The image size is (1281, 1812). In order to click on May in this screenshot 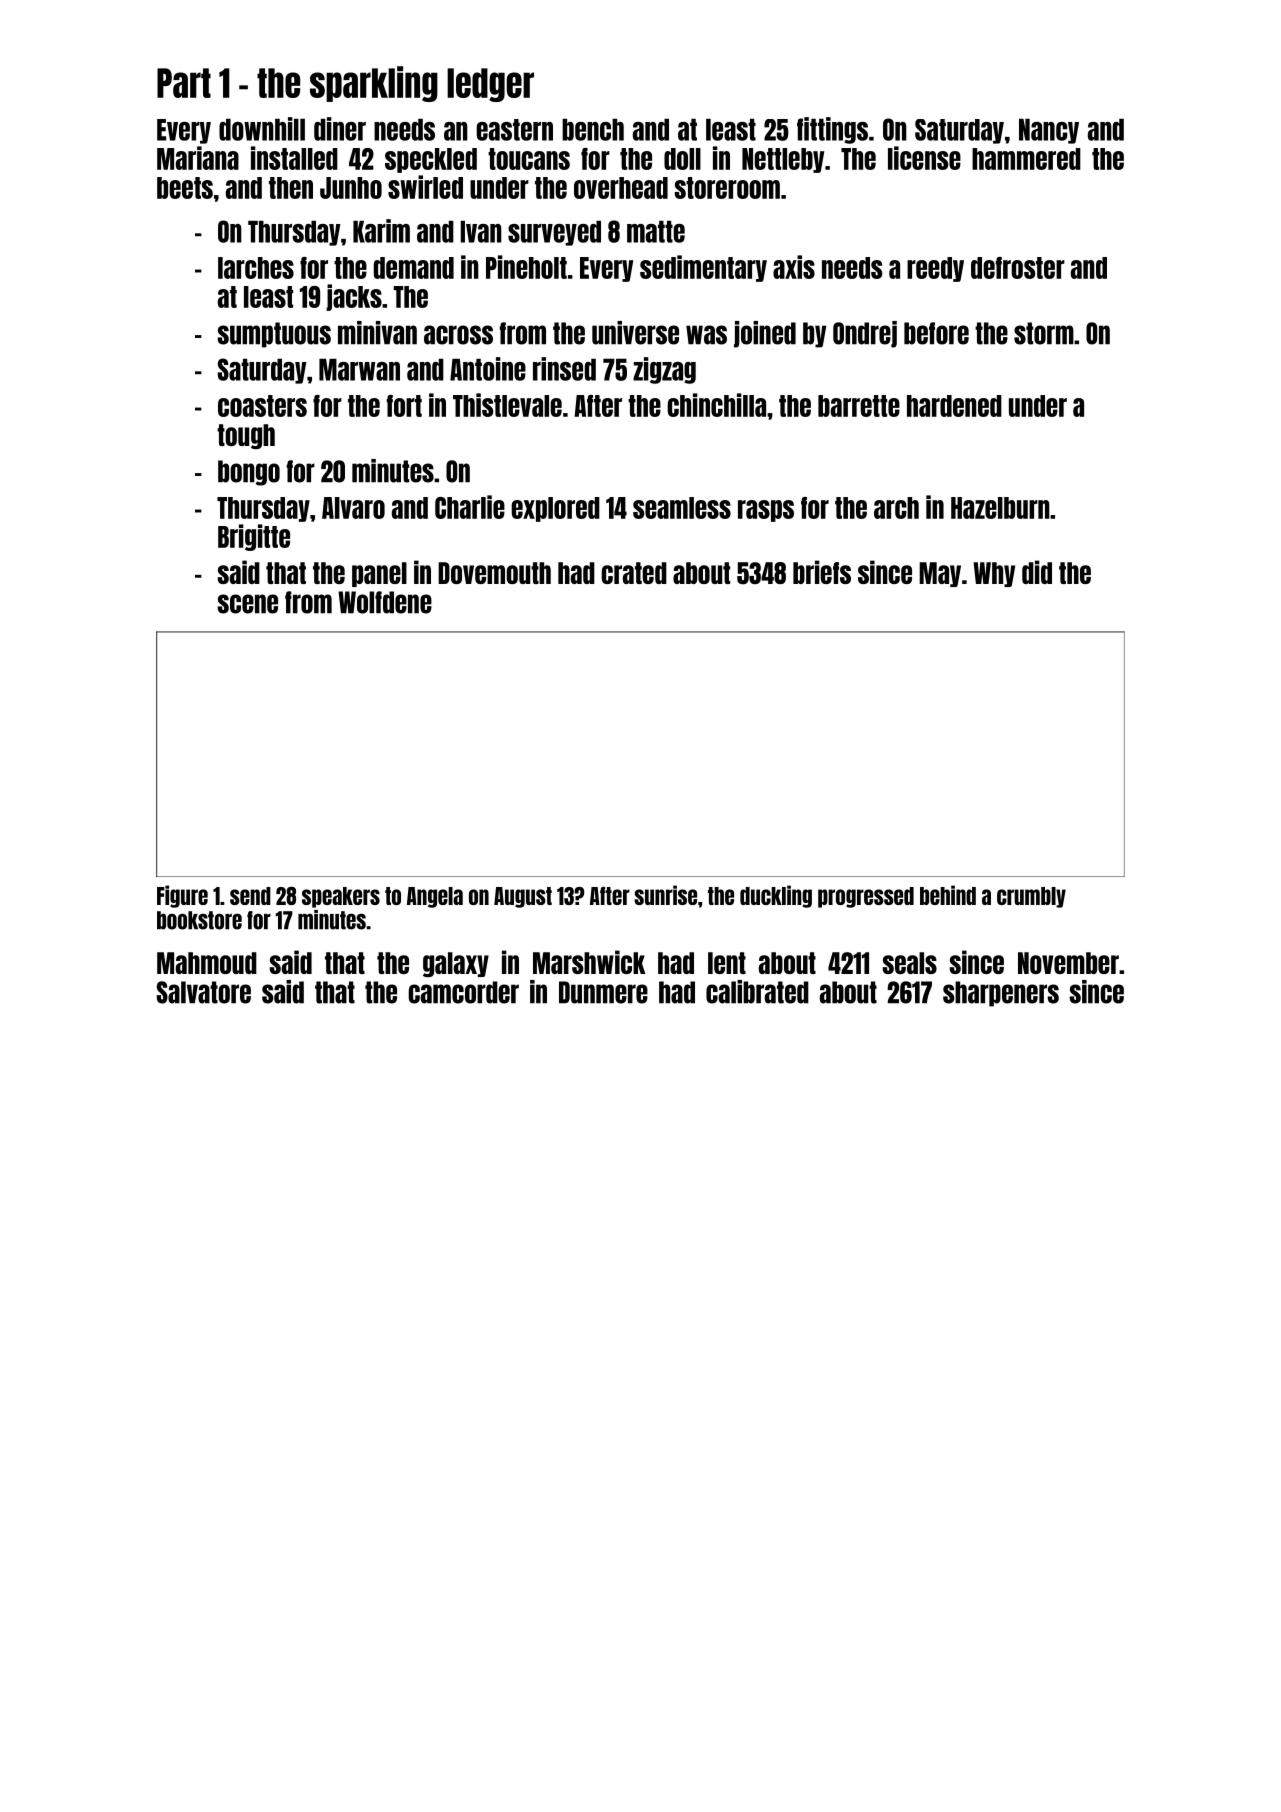, I will do `click(940, 574)`.
